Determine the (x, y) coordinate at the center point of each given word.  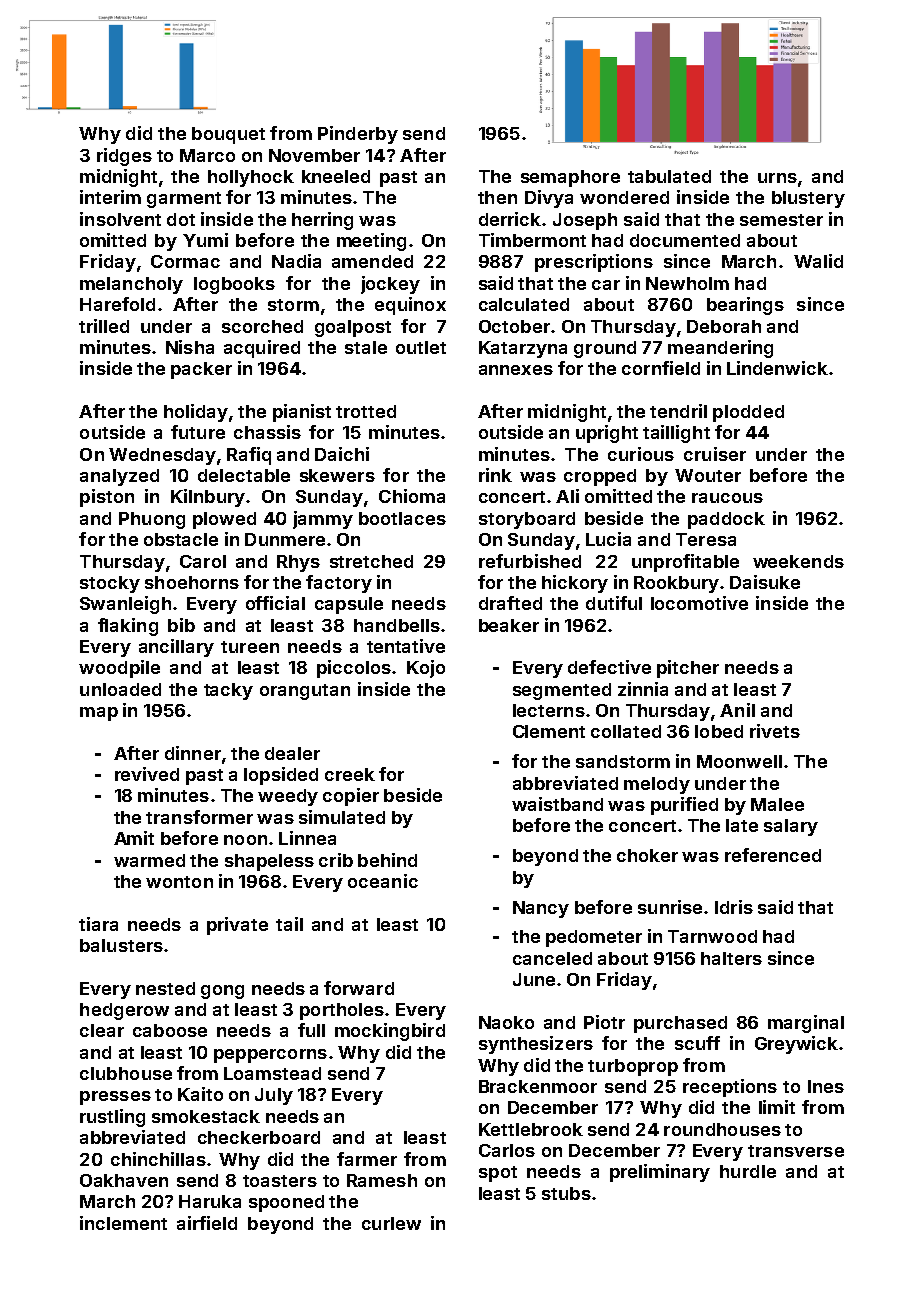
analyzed (119, 477)
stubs (566, 1193)
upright (607, 434)
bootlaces (402, 518)
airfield (207, 1223)
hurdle (748, 1171)
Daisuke (765, 582)
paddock (726, 520)
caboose (170, 1030)
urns (777, 178)
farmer (367, 1159)
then (497, 197)
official (275, 603)
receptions (730, 1088)
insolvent (120, 219)
